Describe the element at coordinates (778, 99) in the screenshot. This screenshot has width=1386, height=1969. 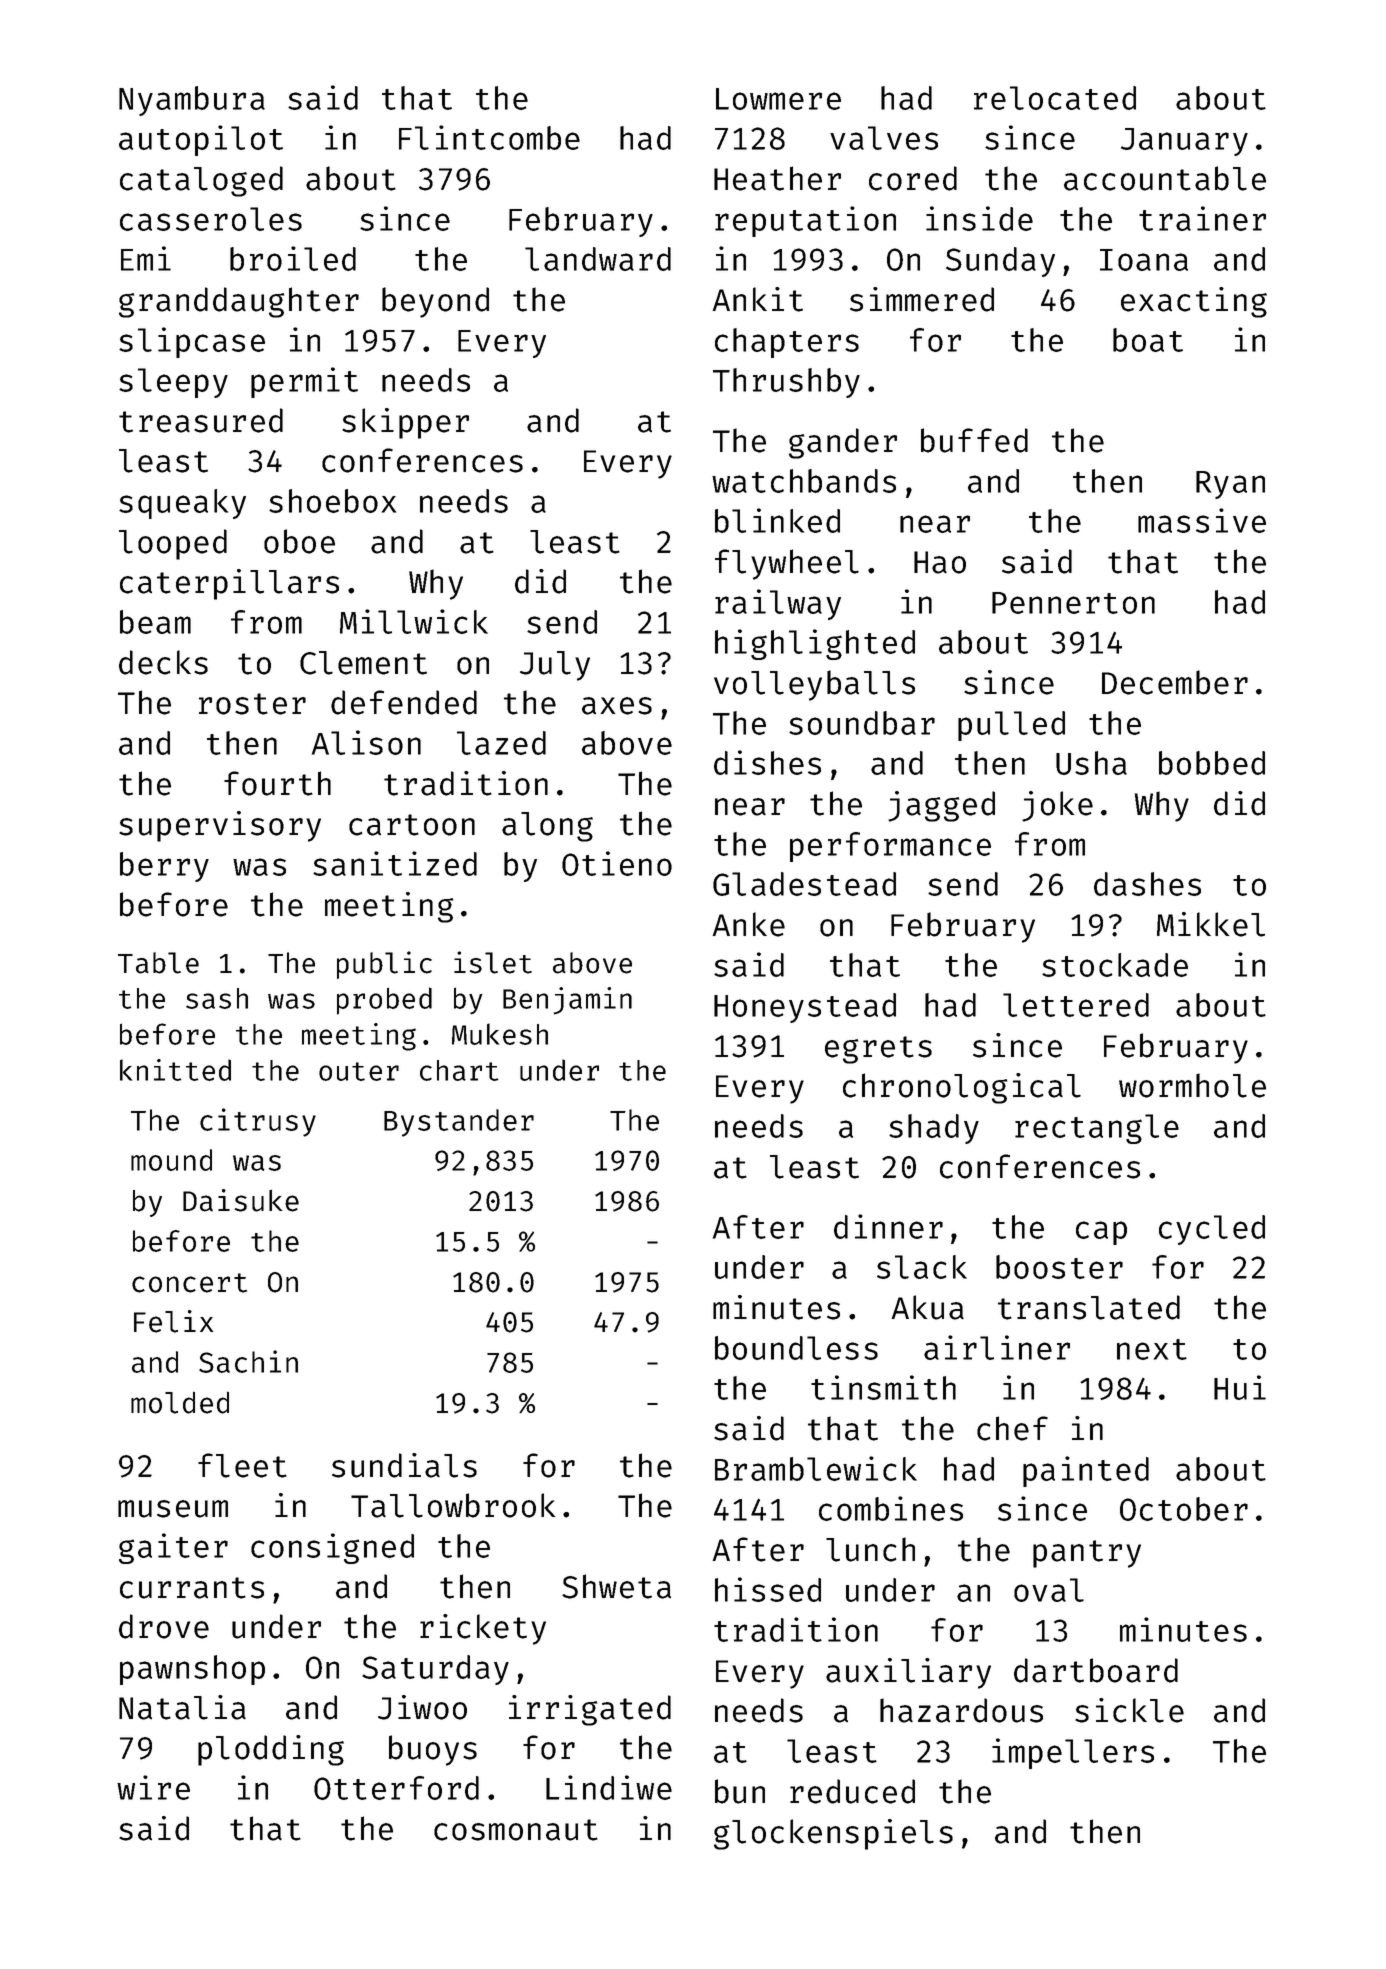
I see `Lowmere` at that location.
